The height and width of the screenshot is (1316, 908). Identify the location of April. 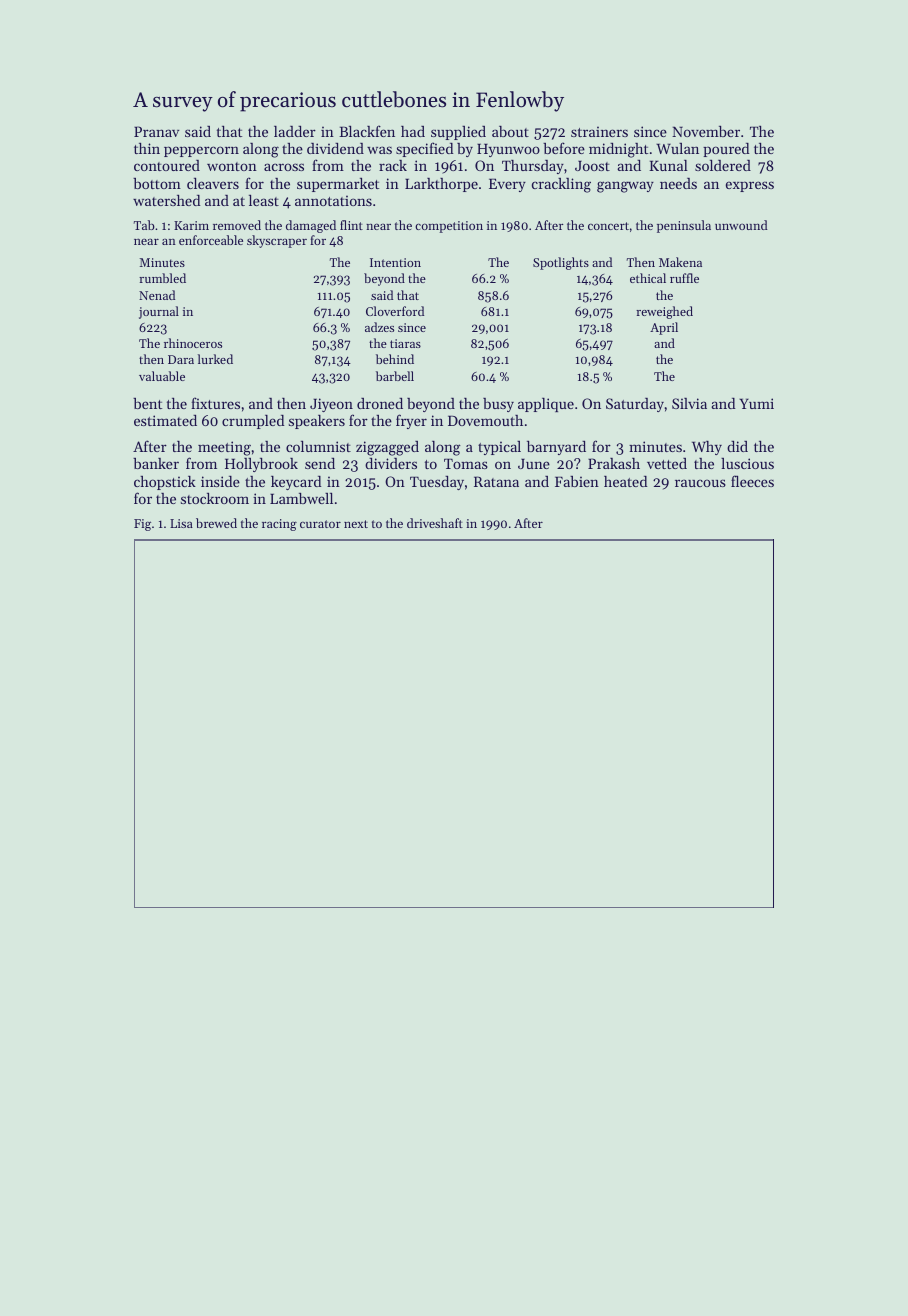
(664, 328).
